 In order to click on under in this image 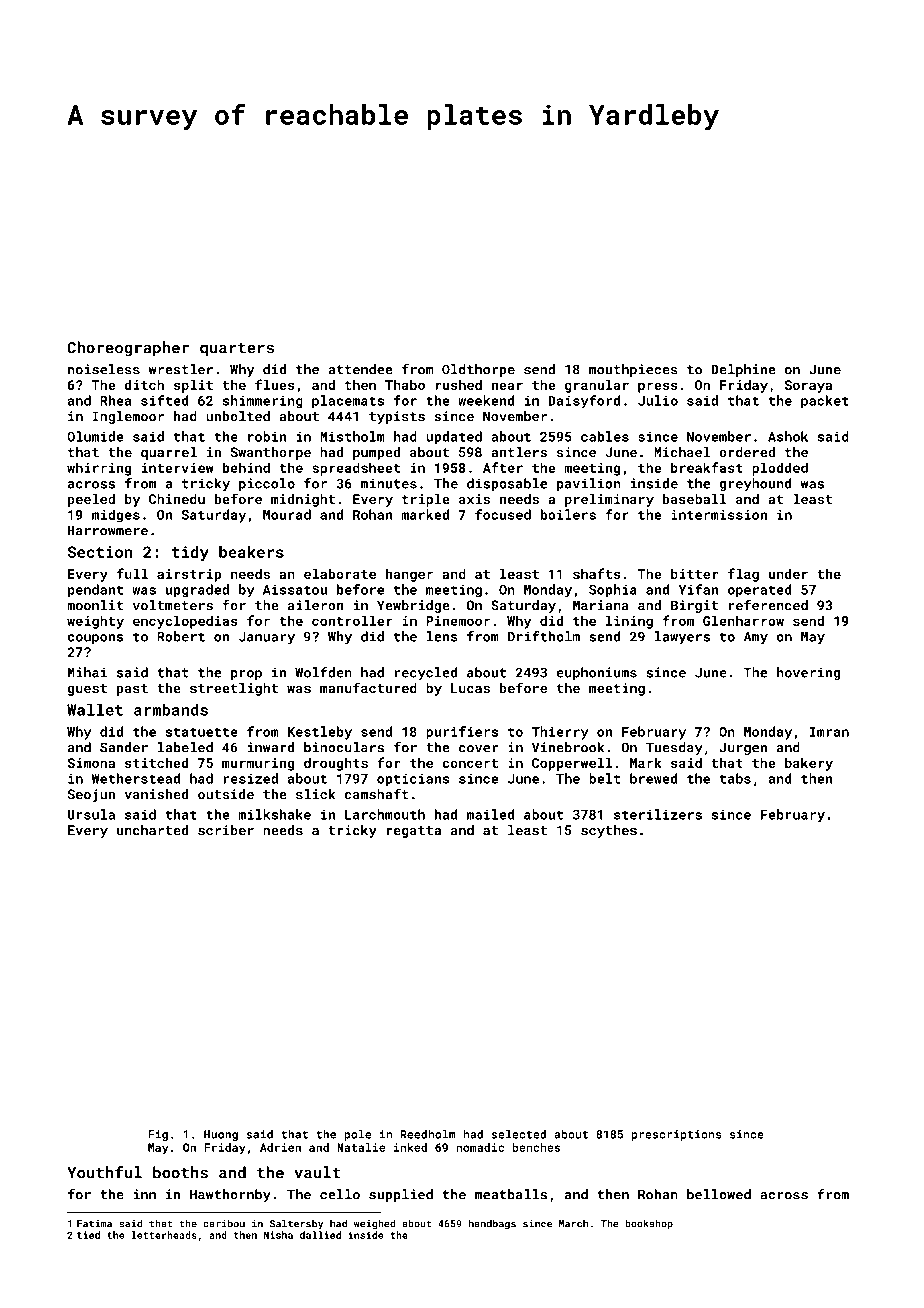, I will do `click(788, 573)`.
